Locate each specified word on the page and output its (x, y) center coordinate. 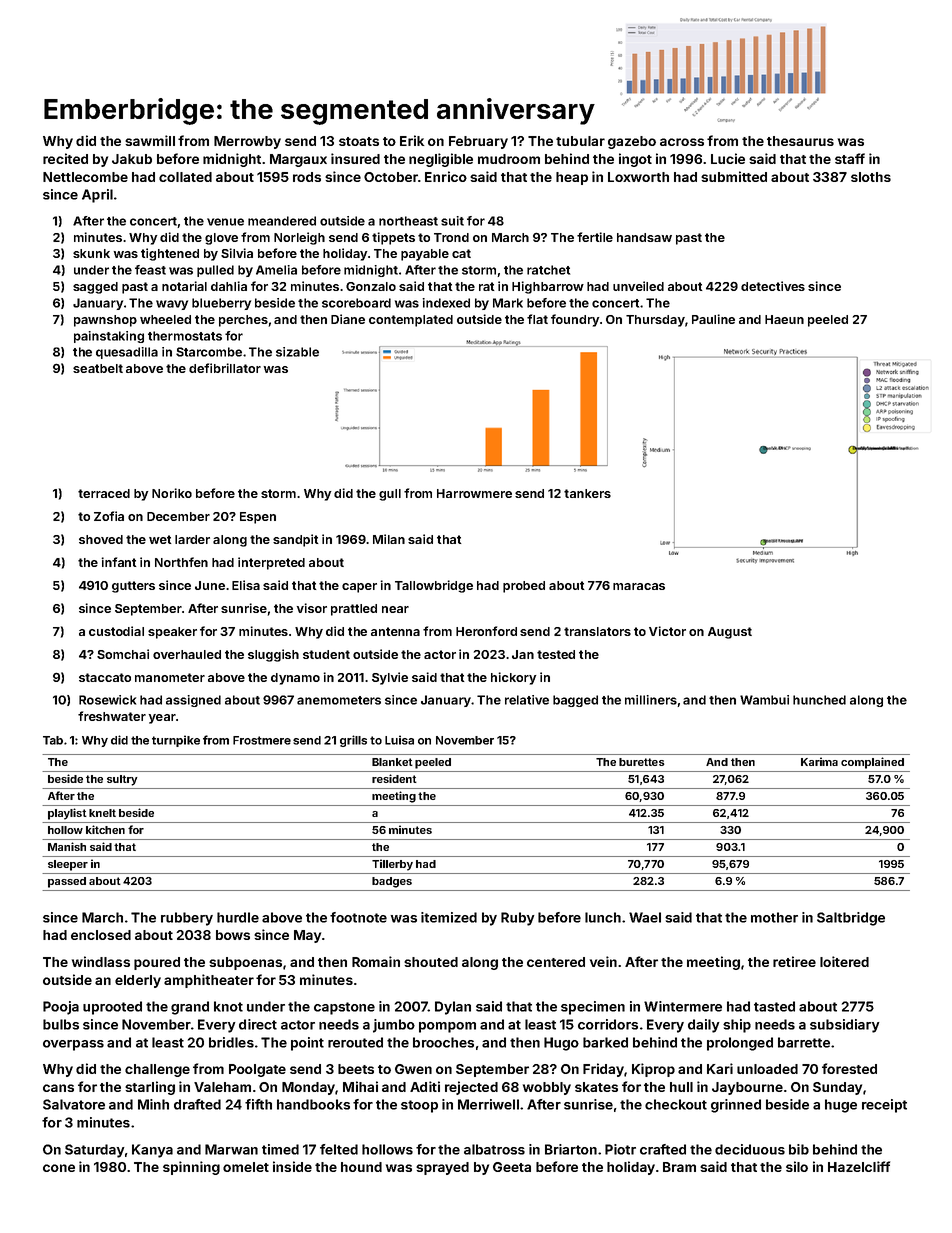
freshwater (112, 716)
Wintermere (683, 1006)
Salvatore (74, 1104)
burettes (641, 762)
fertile (595, 237)
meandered (282, 221)
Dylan (453, 1008)
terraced (104, 493)
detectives (773, 286)
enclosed (101, 935)
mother (774, 917)
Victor (667, 631)
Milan (389, 539)
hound (361, 1167)
